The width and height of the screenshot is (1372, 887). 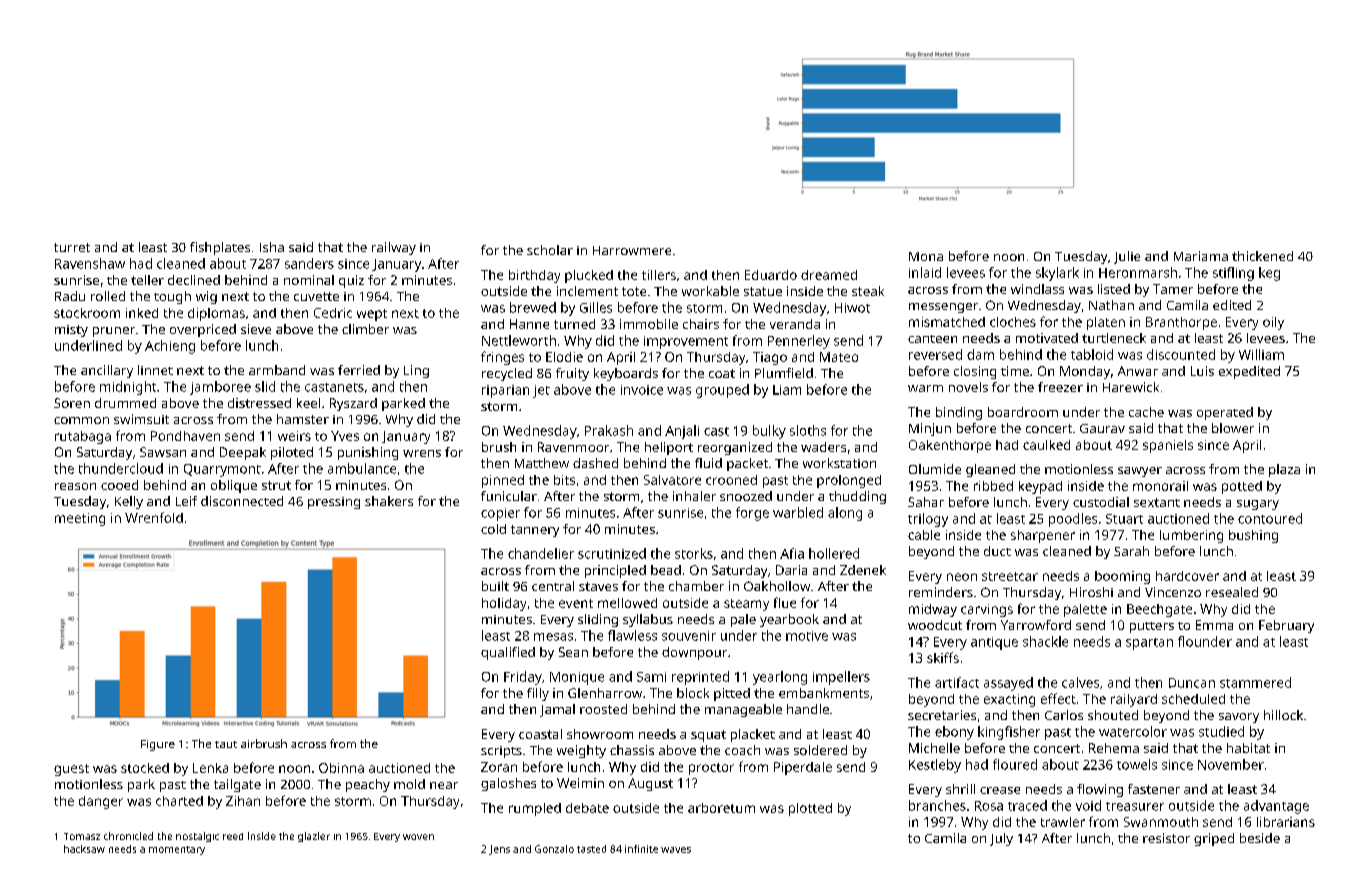 What do you see at coordinates (316, 296) in the screenshot?
I see `cuvette` at bounding box center [316, 296].
